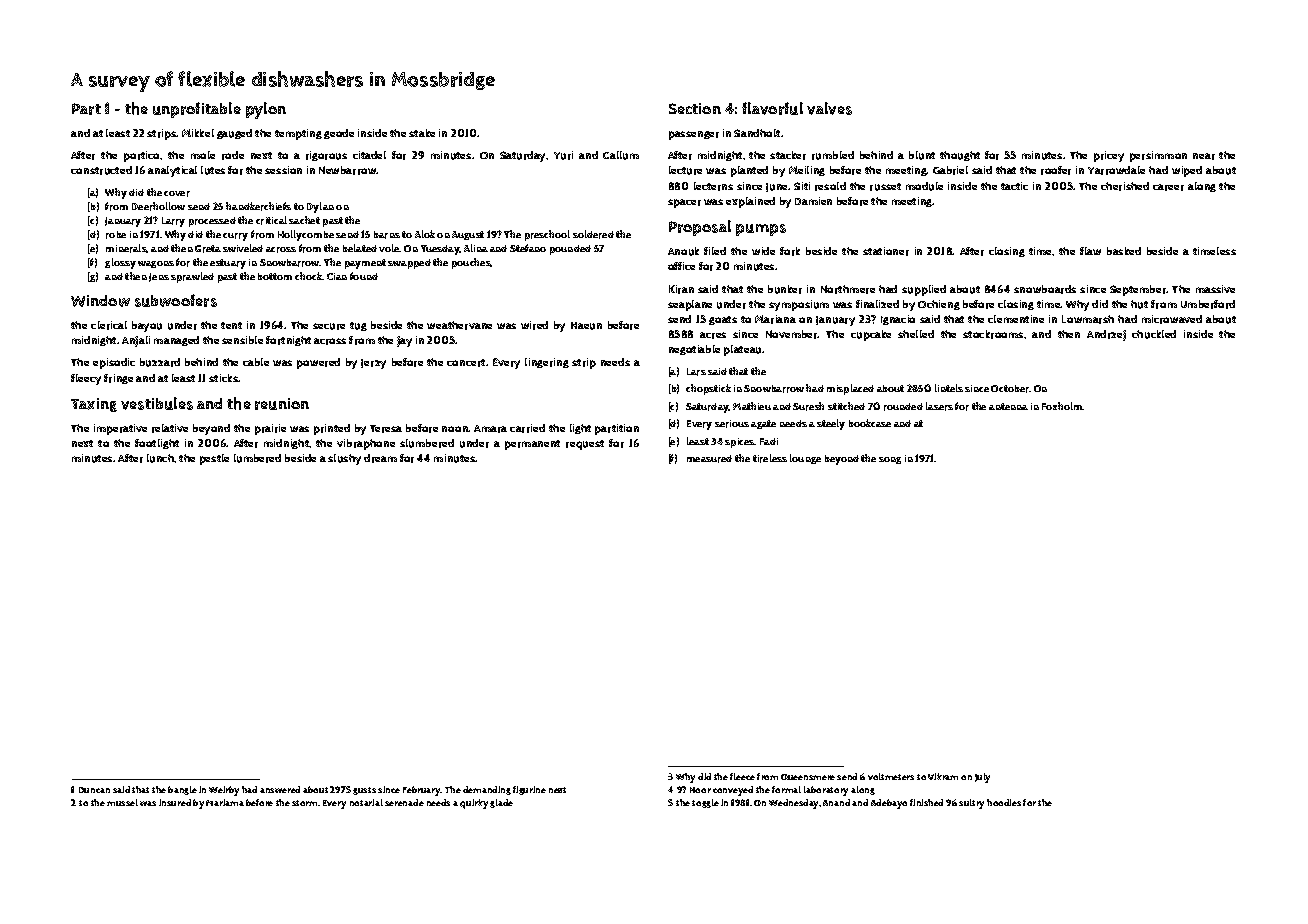 The width and height of the image is (1308, 924). I want to click on Section, so click(695, 108).
